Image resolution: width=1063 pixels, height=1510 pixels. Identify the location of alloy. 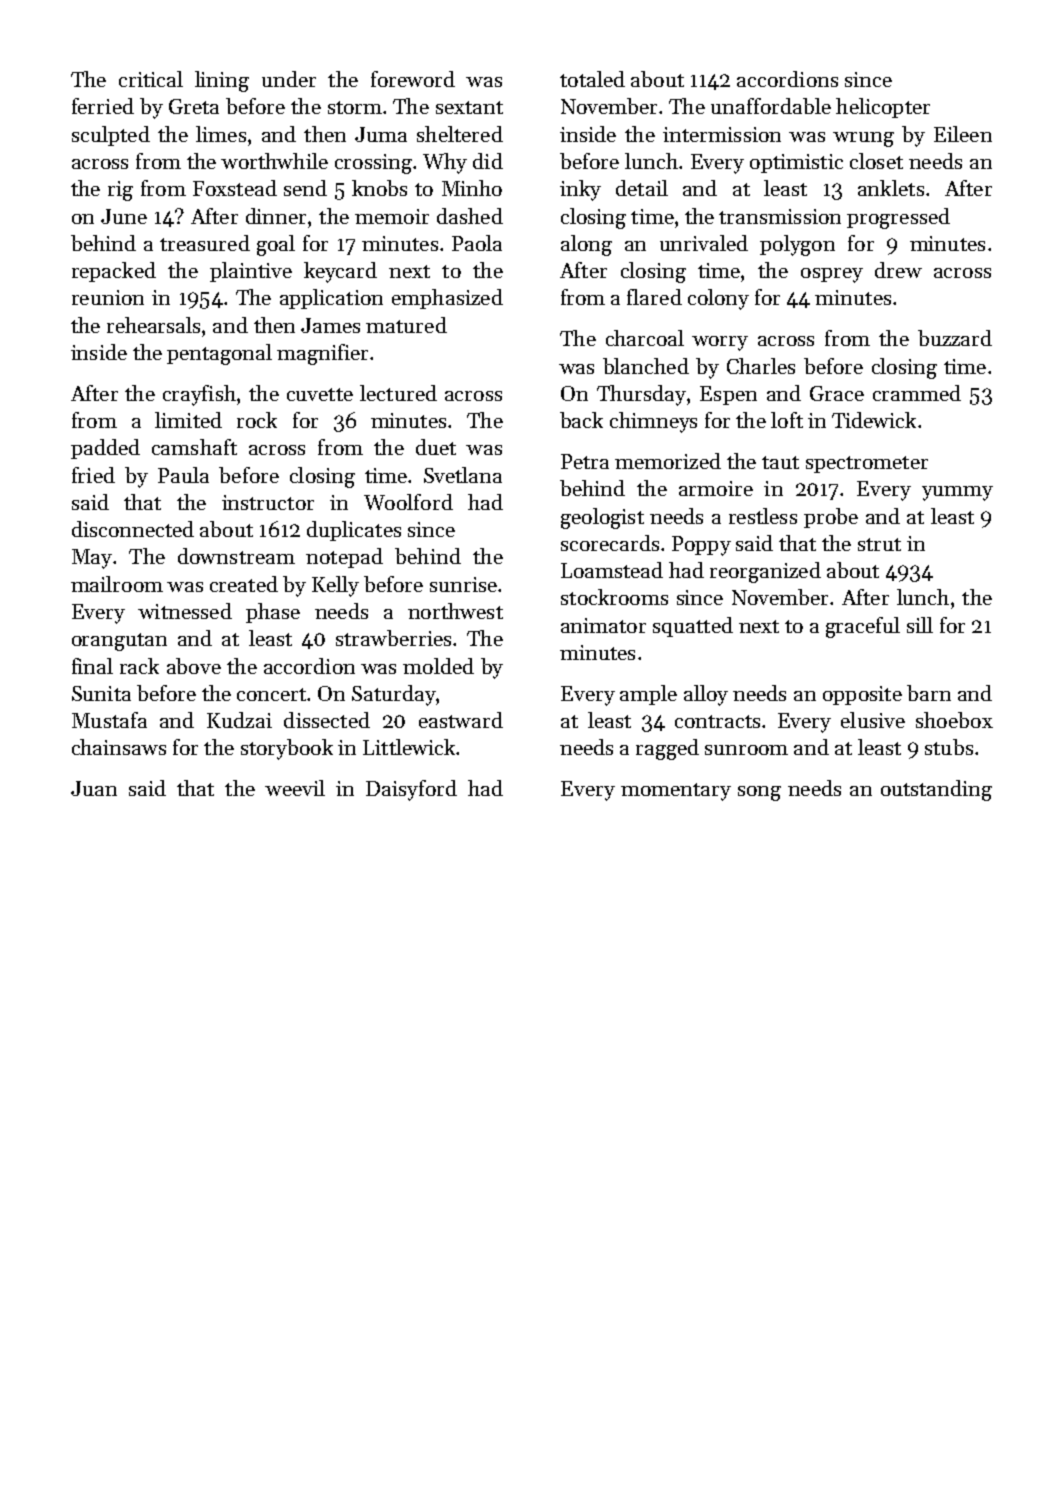
(706, 695).
